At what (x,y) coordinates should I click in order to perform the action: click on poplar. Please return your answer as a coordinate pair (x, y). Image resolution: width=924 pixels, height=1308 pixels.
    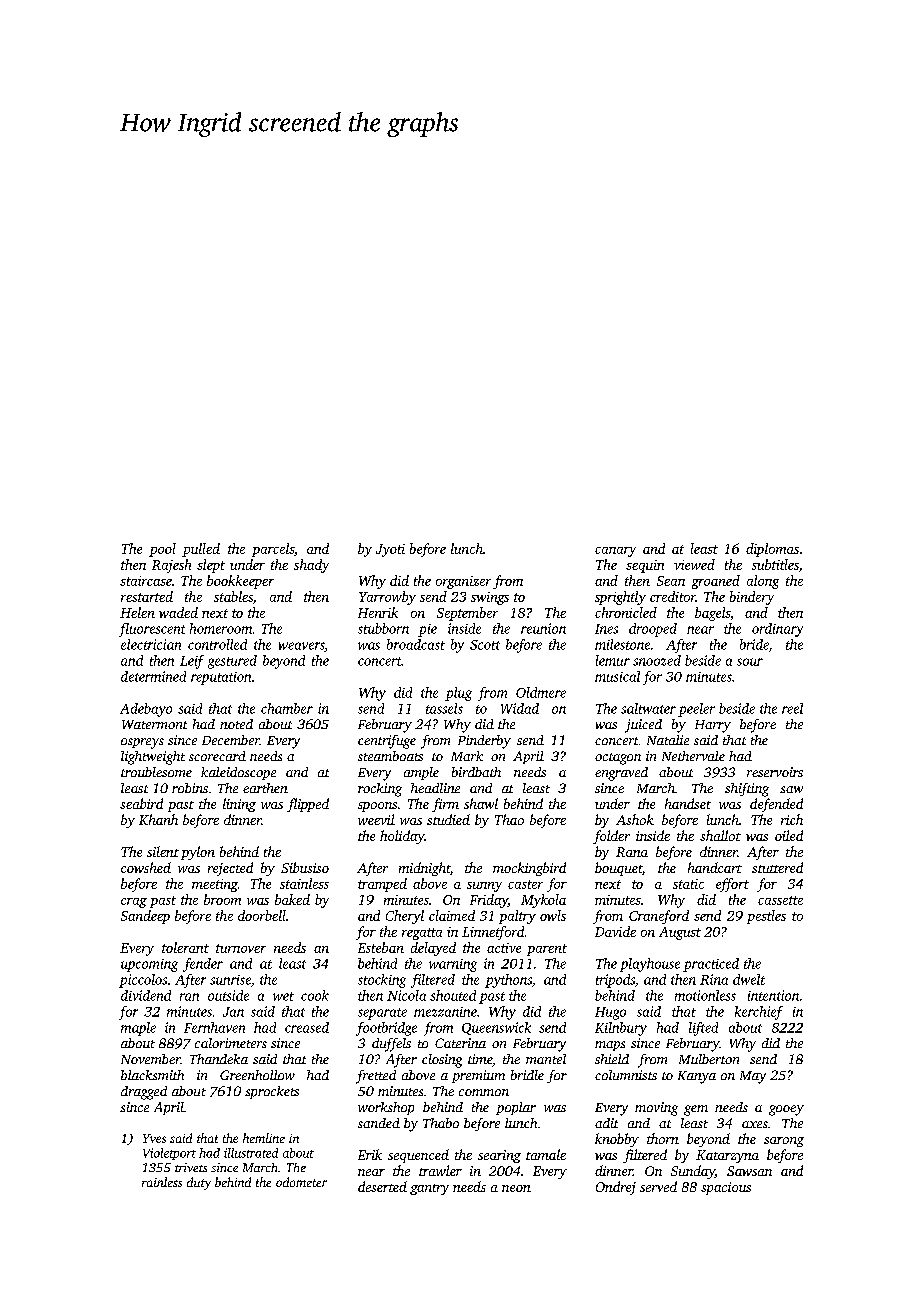
    Looking at the image, I should click on (516, 1108).
